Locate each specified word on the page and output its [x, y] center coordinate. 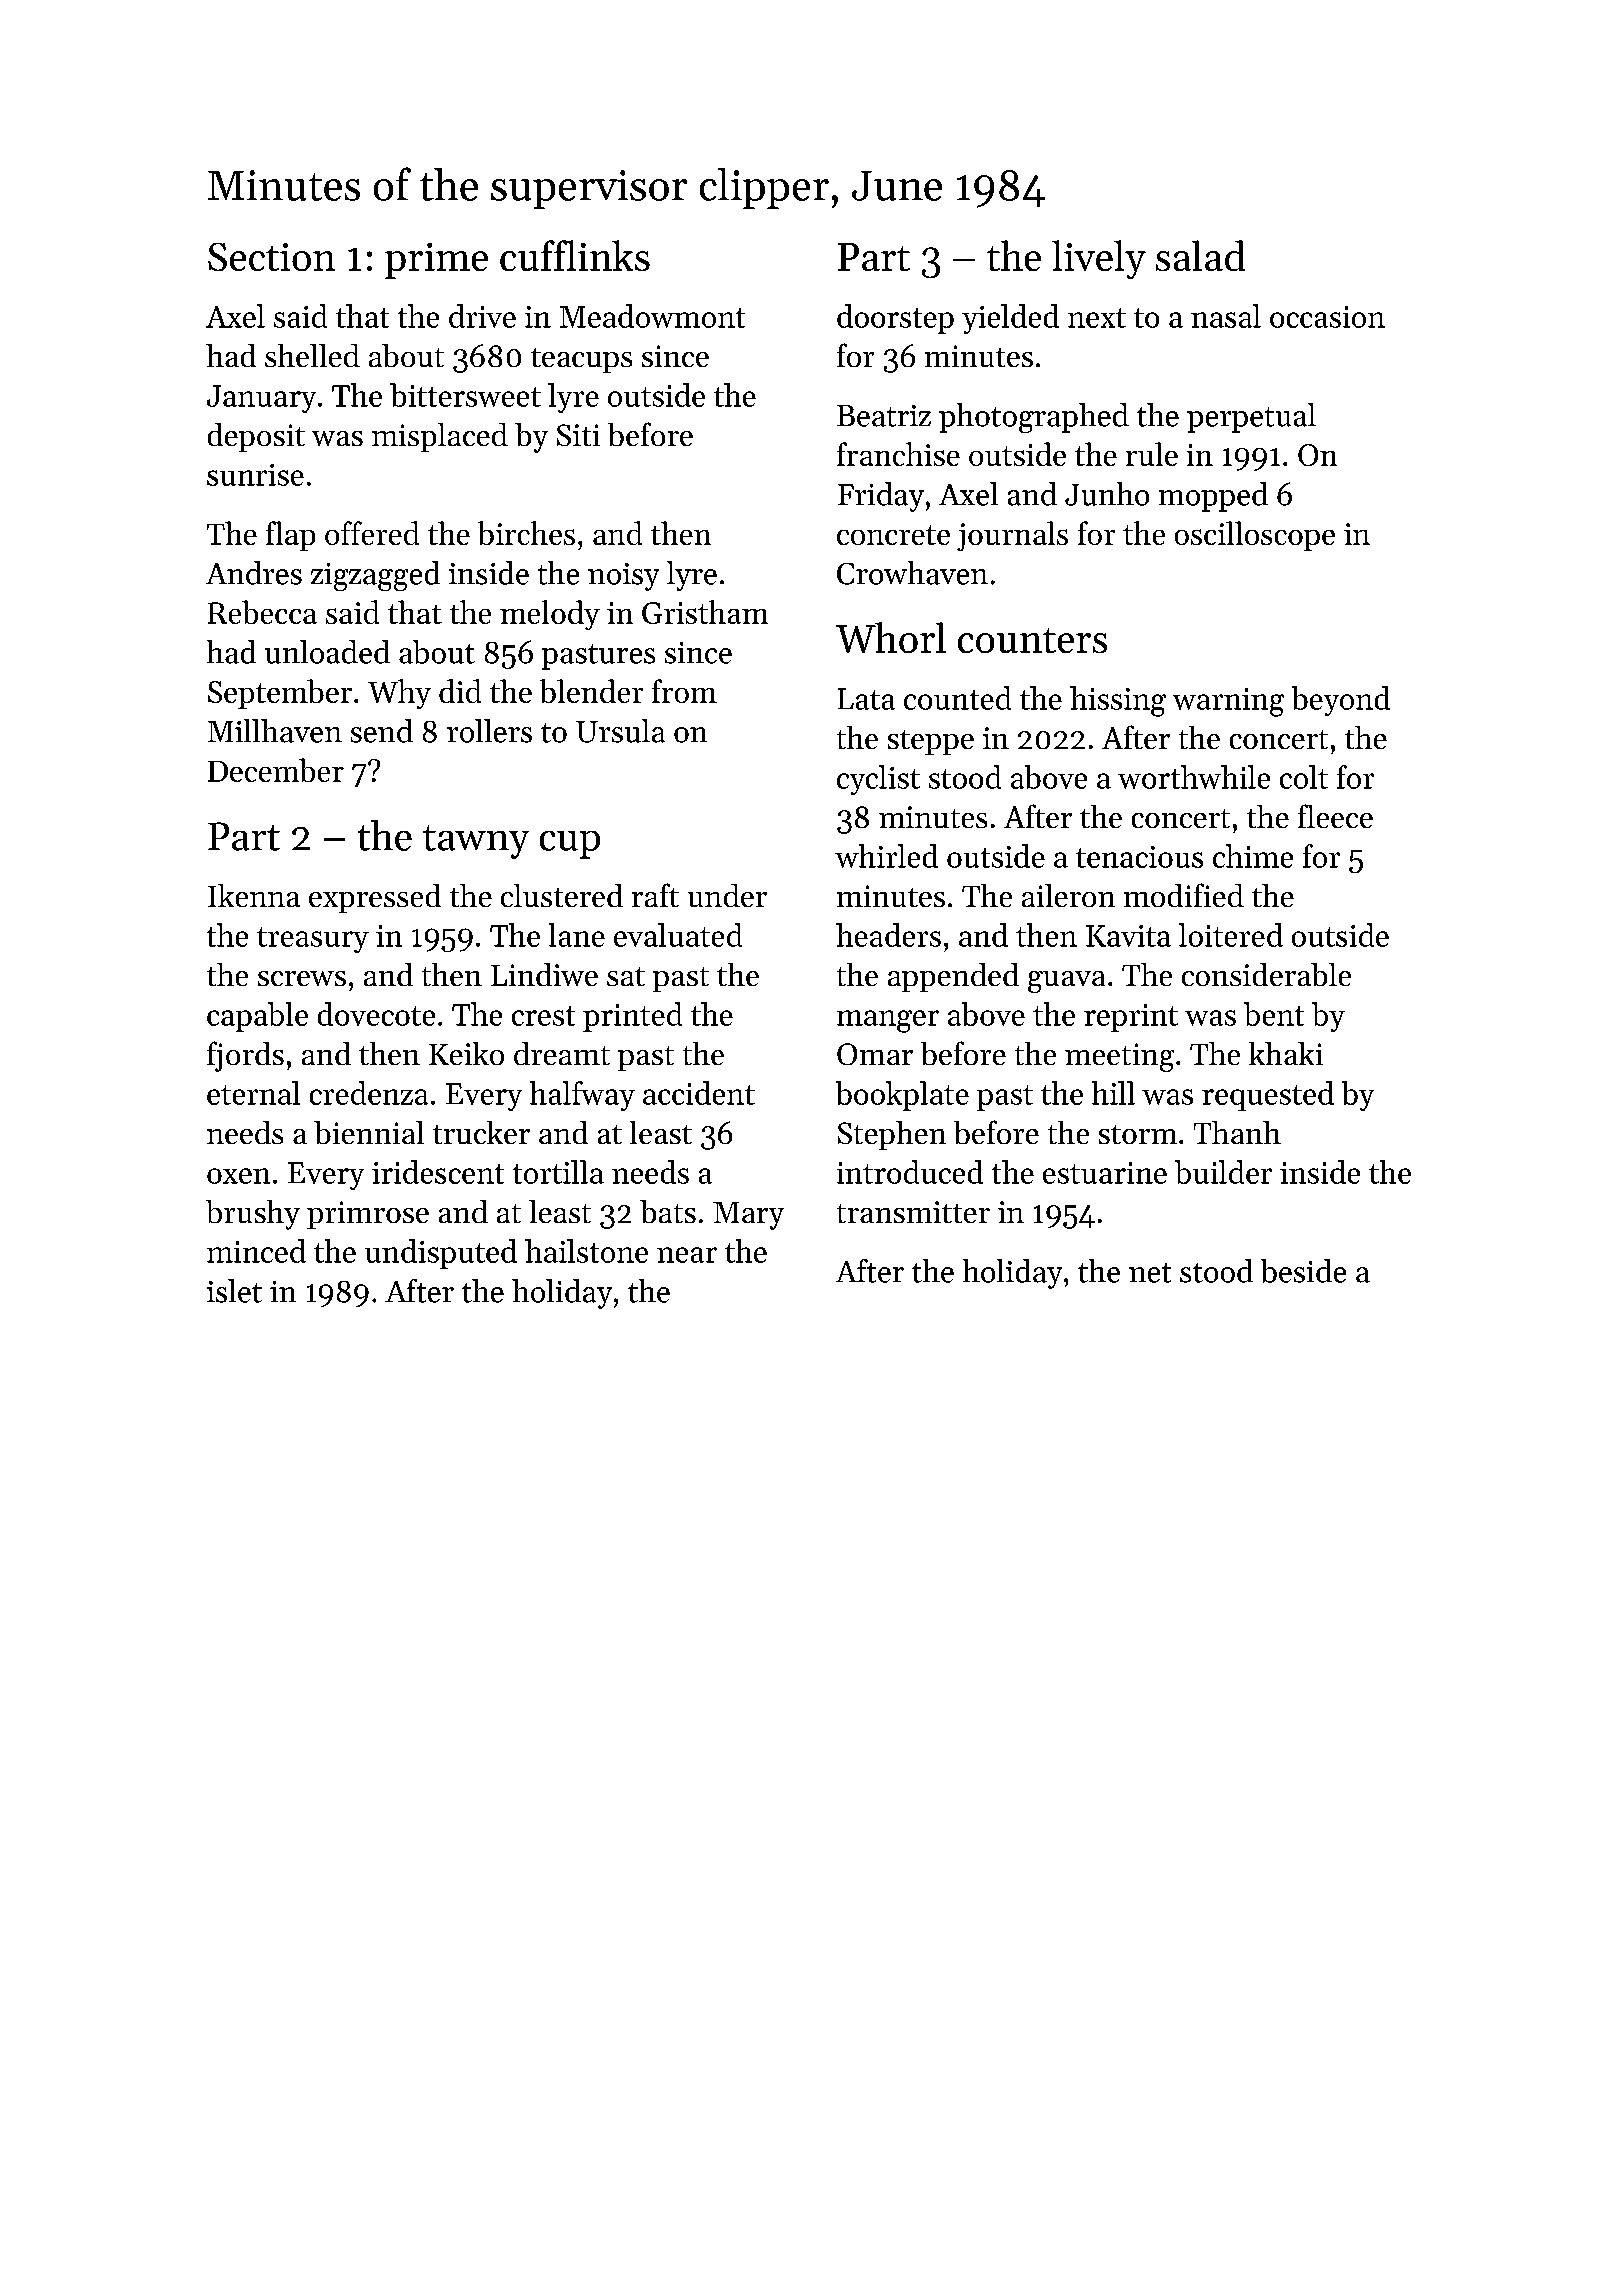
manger [888, 1021]
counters [1032, 640]
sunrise [255, 475]
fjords [245, 1056]
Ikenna [254, 895]
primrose [368, 1215]
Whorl [891, 637]
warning [1228, 702]
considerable [1266, 974]
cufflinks [575, 255]
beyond [1341, 701]
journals [1012, 536]
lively [1099, 259]
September [280, 694]
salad [1200, 255]
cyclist [878, 780]
